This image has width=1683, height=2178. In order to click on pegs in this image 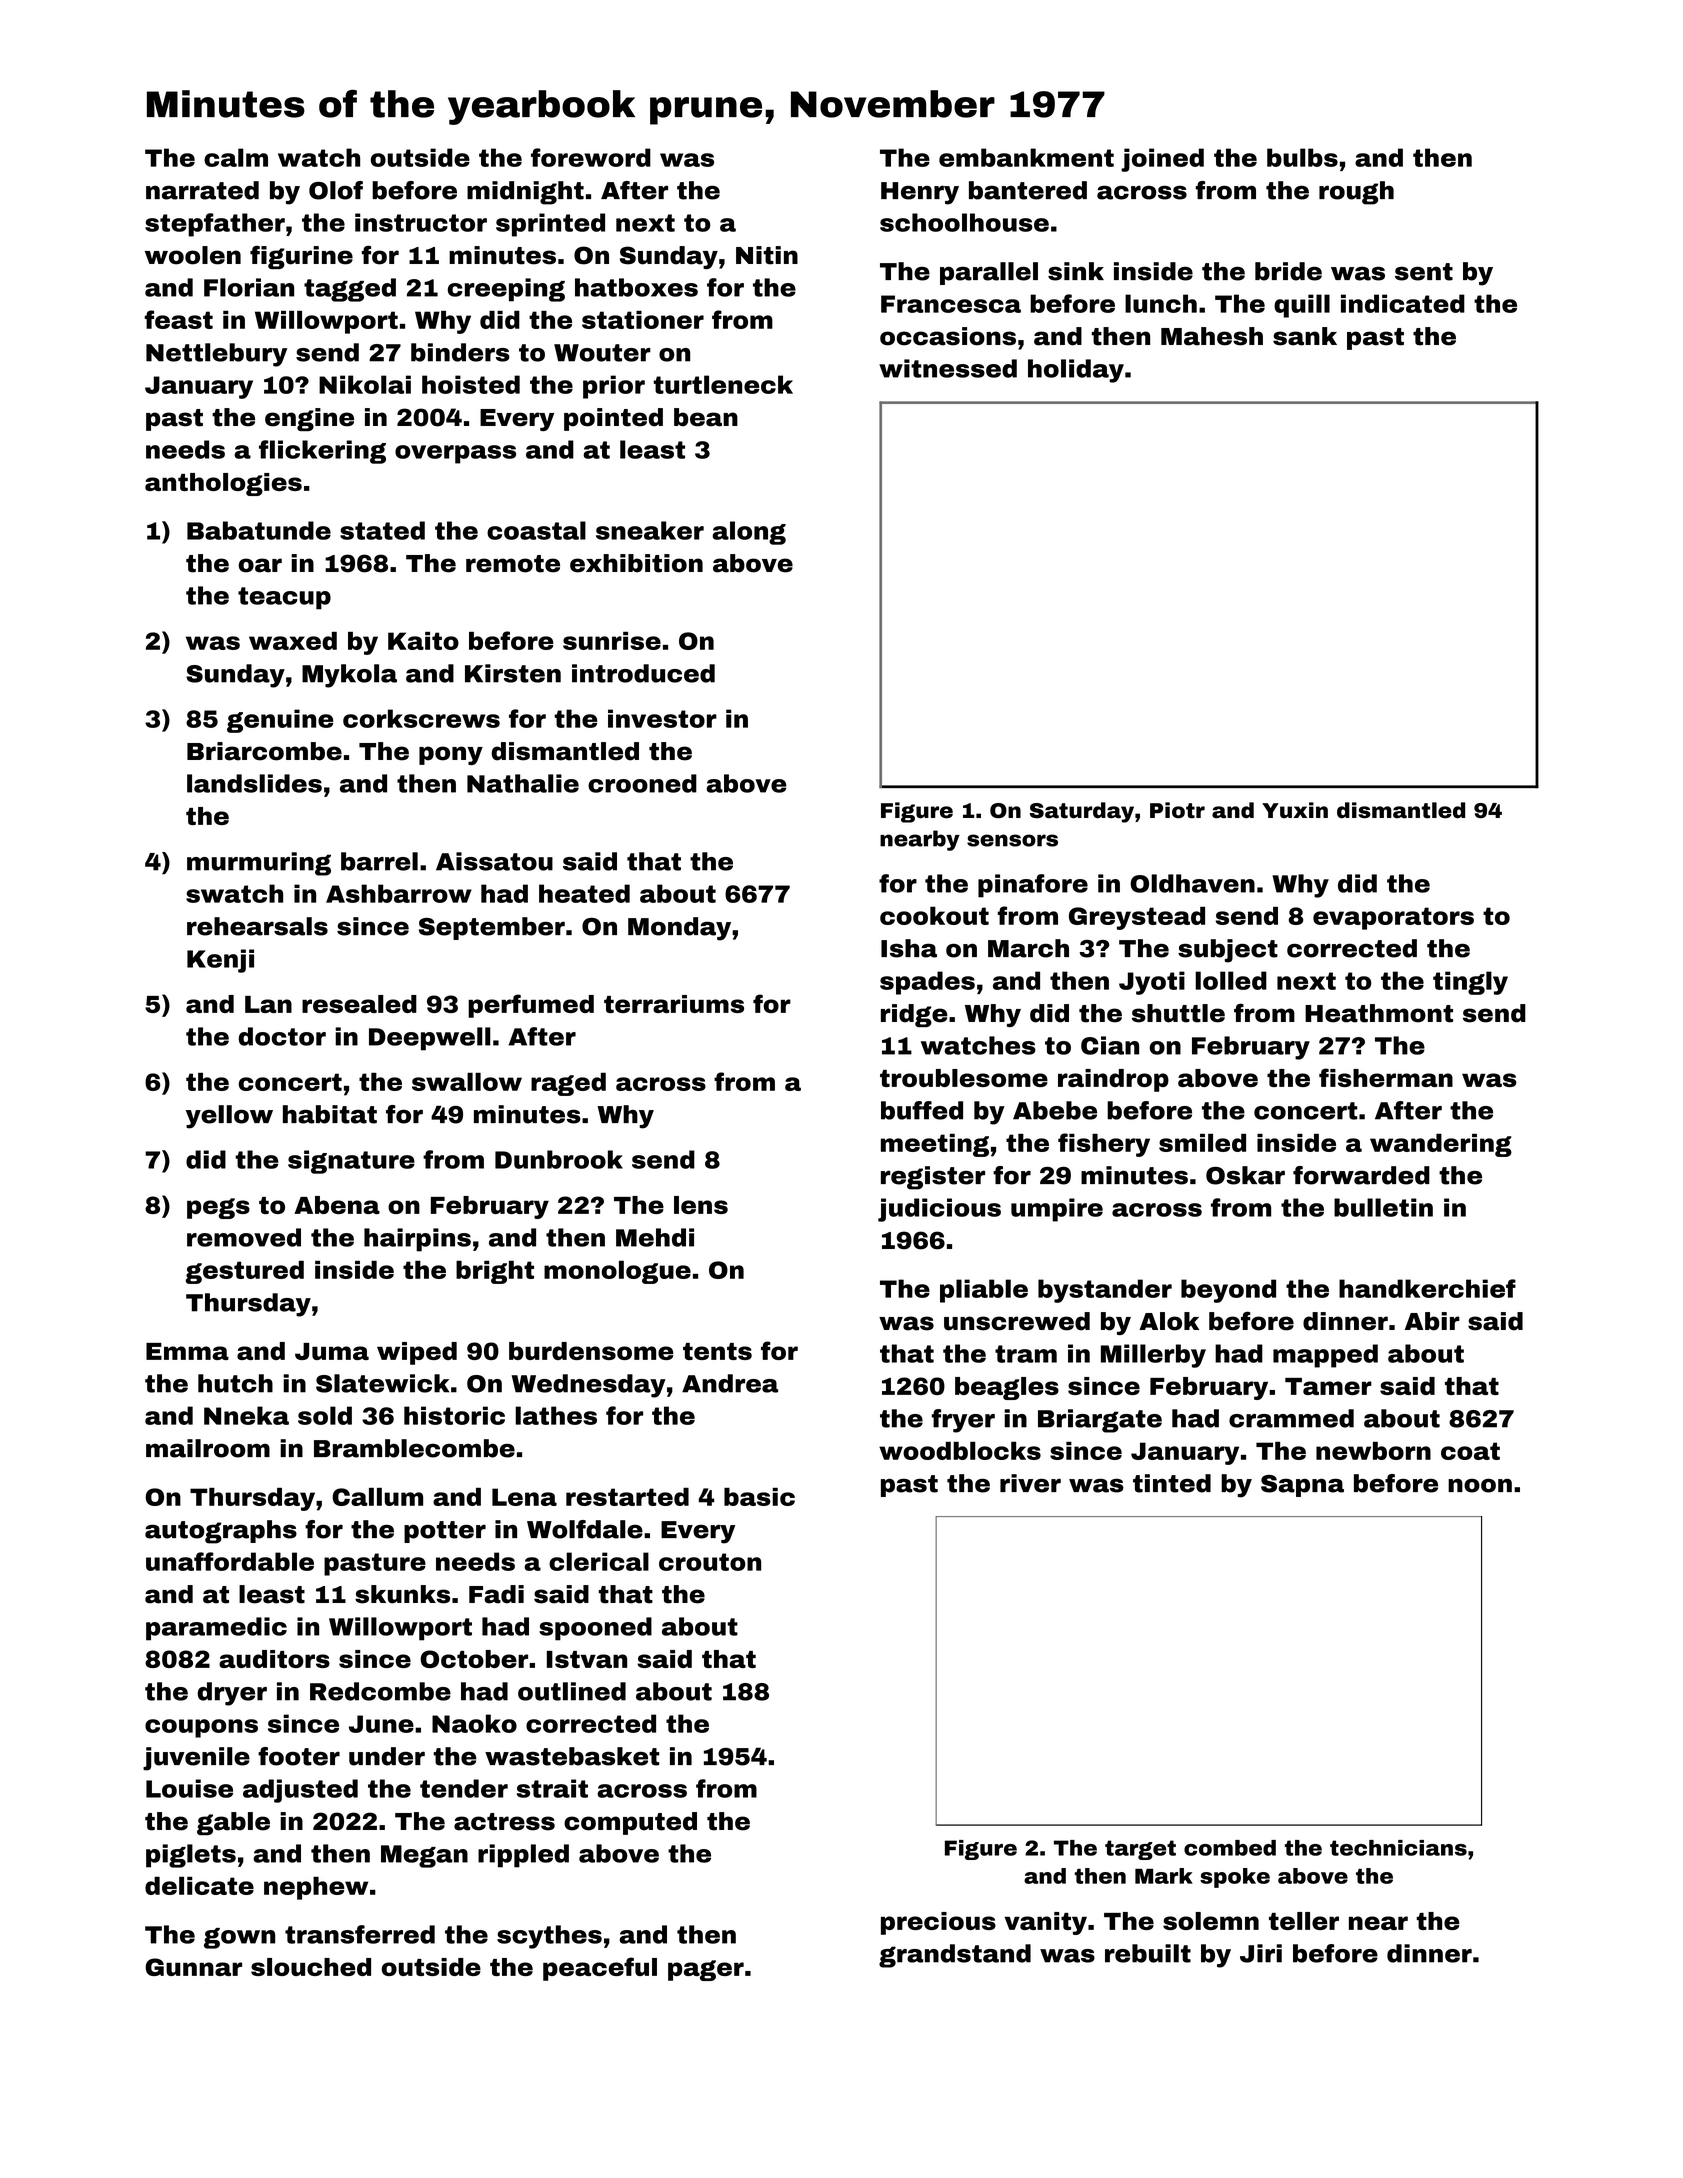, I will do `click(218, 1208)`.
